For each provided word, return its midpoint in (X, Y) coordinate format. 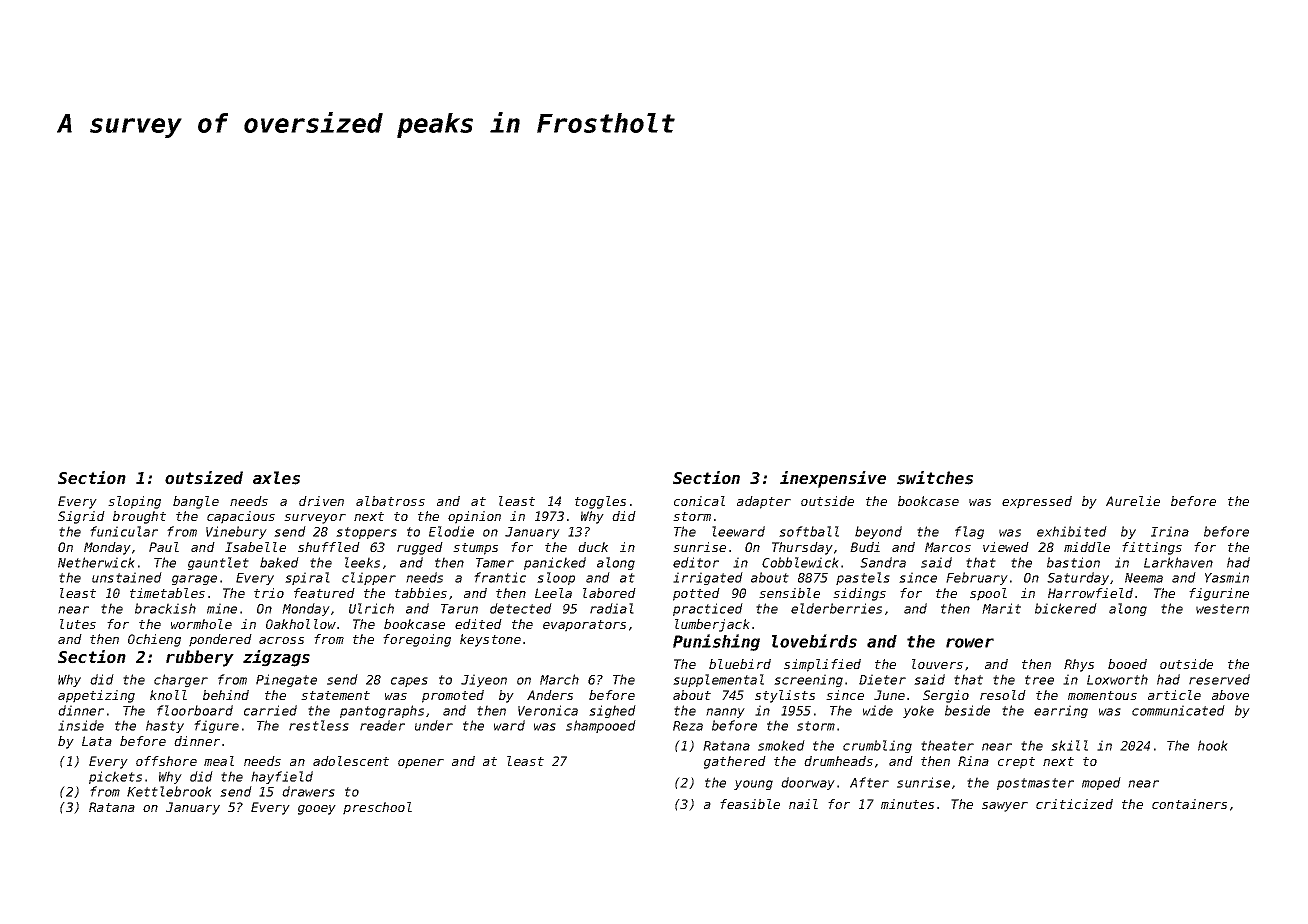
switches (935, 478)
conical (699, 501)
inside (81, 725)
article (1174, 695)
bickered (1066, 608)
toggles (600, 502)
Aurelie (1133, 501)
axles (276, 478)
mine (222, 608)
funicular (124, 531)
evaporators (584, 626)
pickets (115, 777)
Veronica (548, 710)
